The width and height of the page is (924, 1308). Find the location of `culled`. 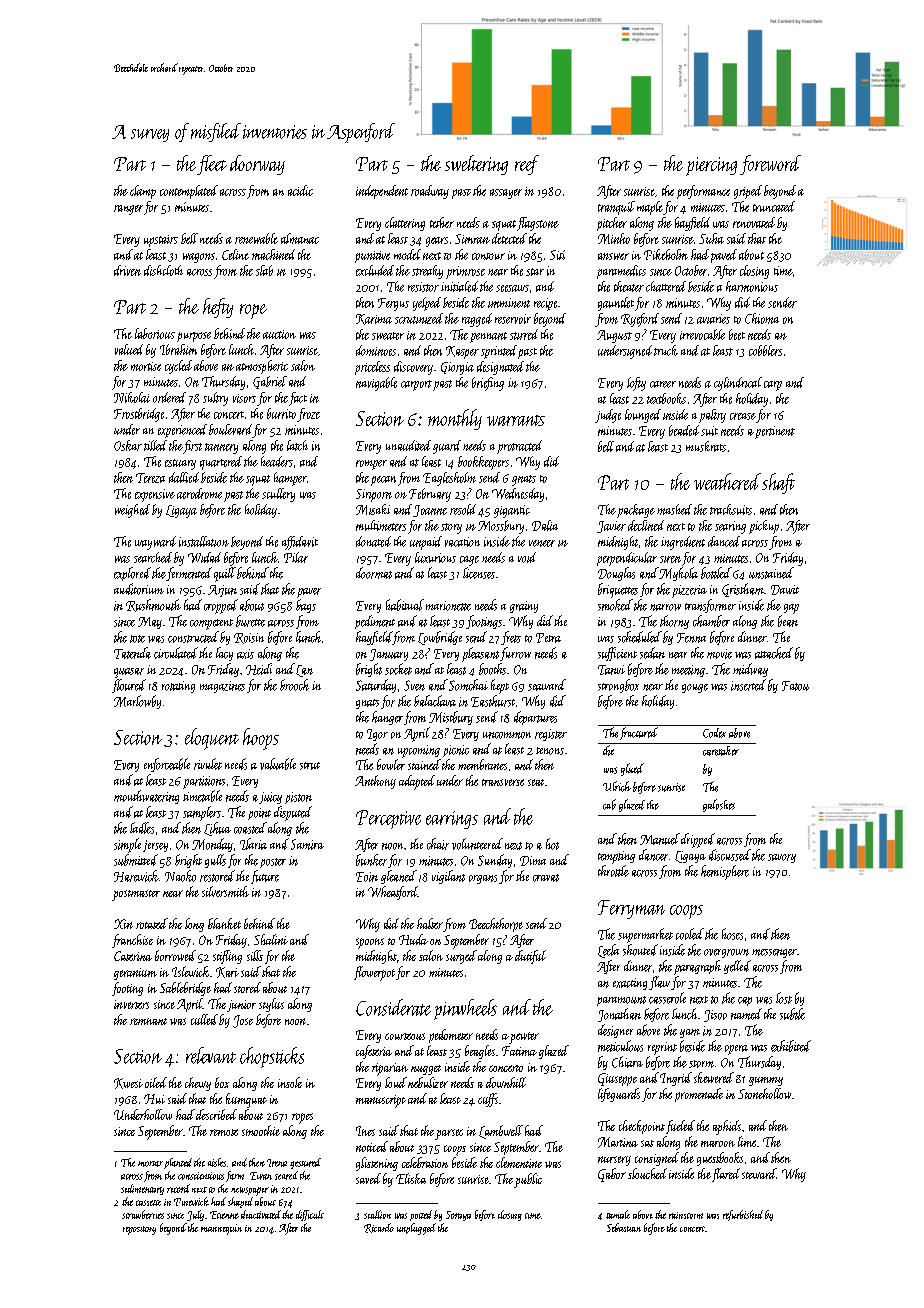

culled is located at coordinates (204, 1019).
